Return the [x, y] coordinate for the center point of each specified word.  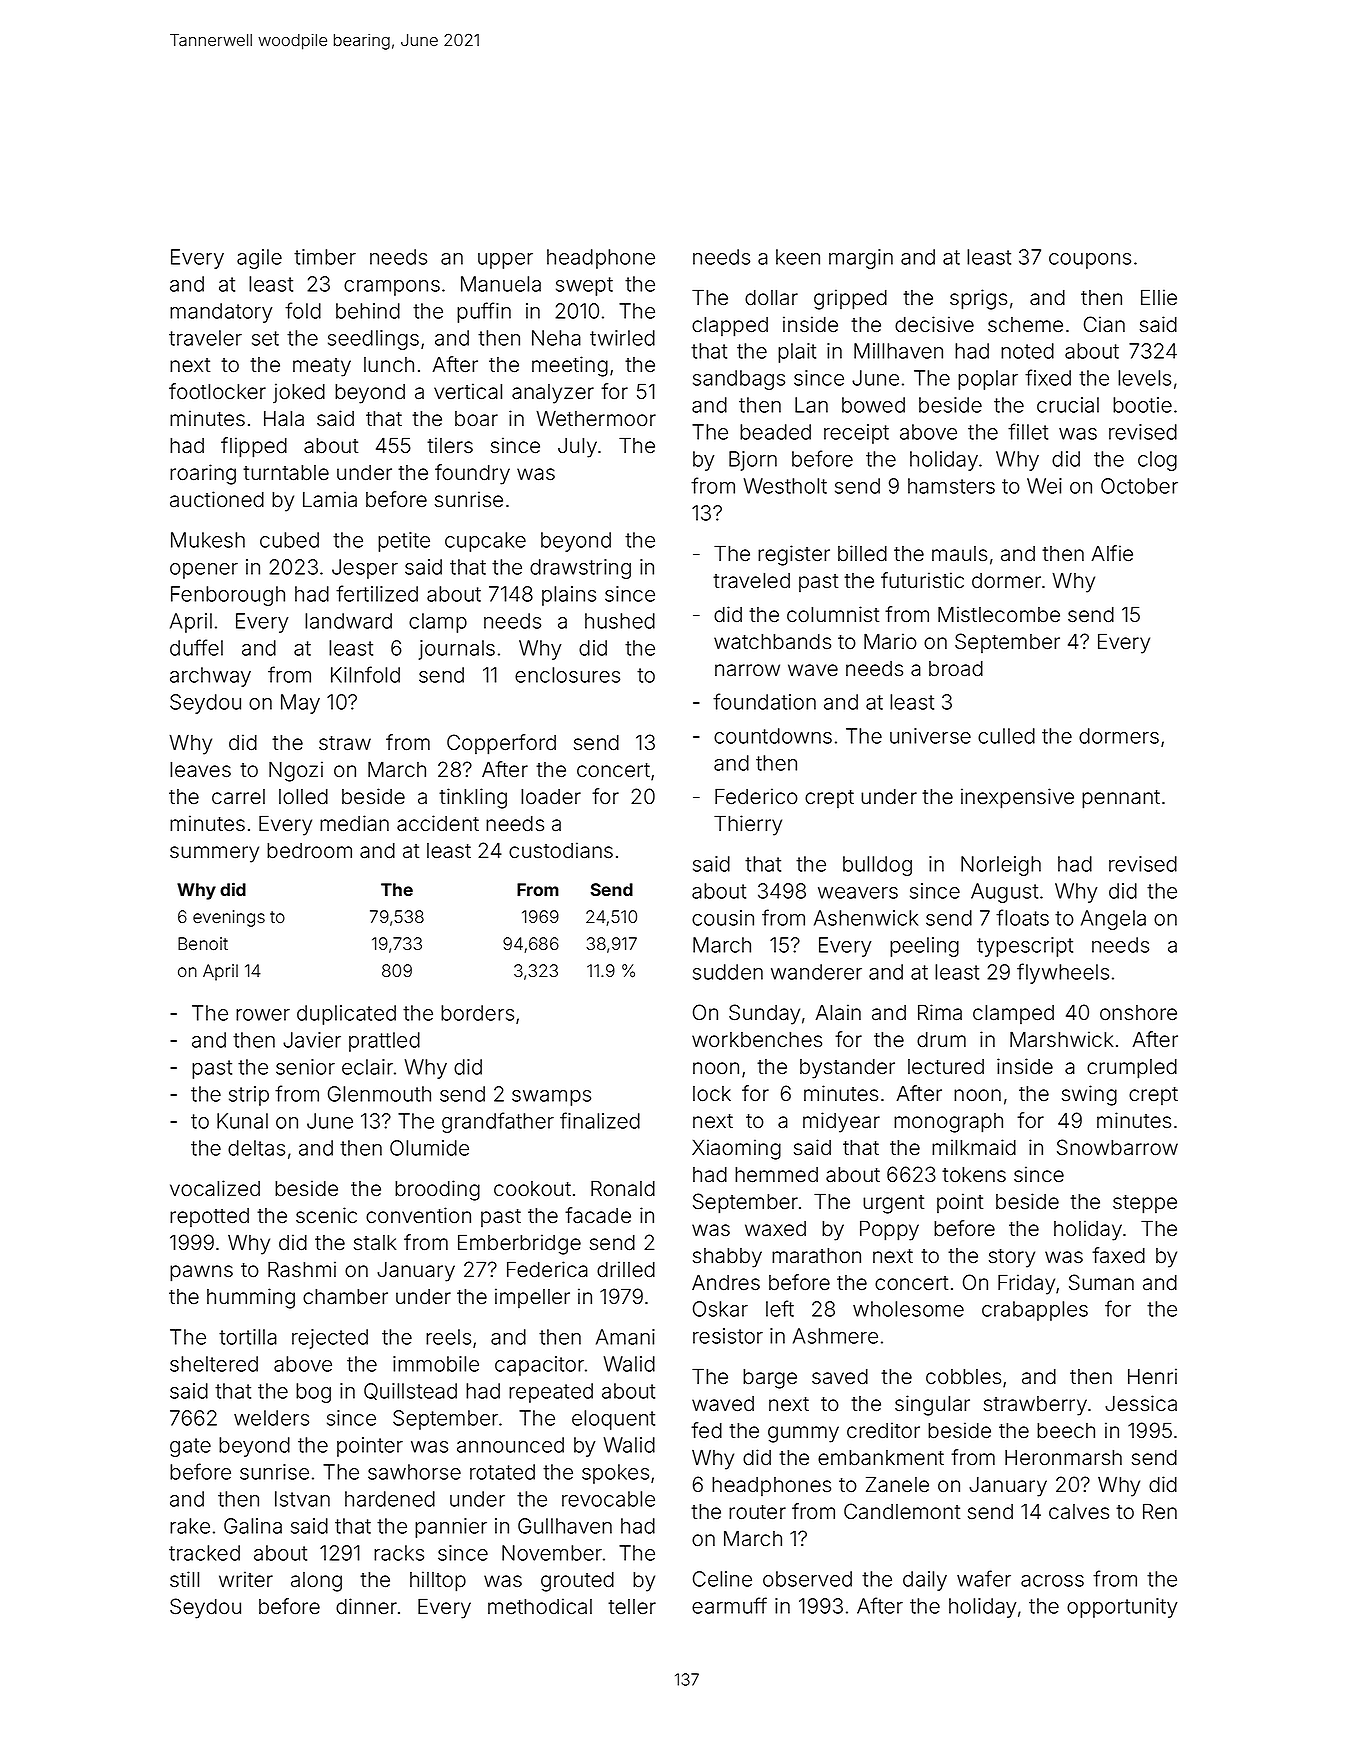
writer [246, 1579]
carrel [238, 797]
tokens [974, 1174]
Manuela [501, 284]
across [1052, 1581]
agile [259, 259]
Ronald [623, 1188]
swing [1089, 1095]
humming [251, 1298]
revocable [608, 1499]
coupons [1090, 261]
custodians [561, 850]
